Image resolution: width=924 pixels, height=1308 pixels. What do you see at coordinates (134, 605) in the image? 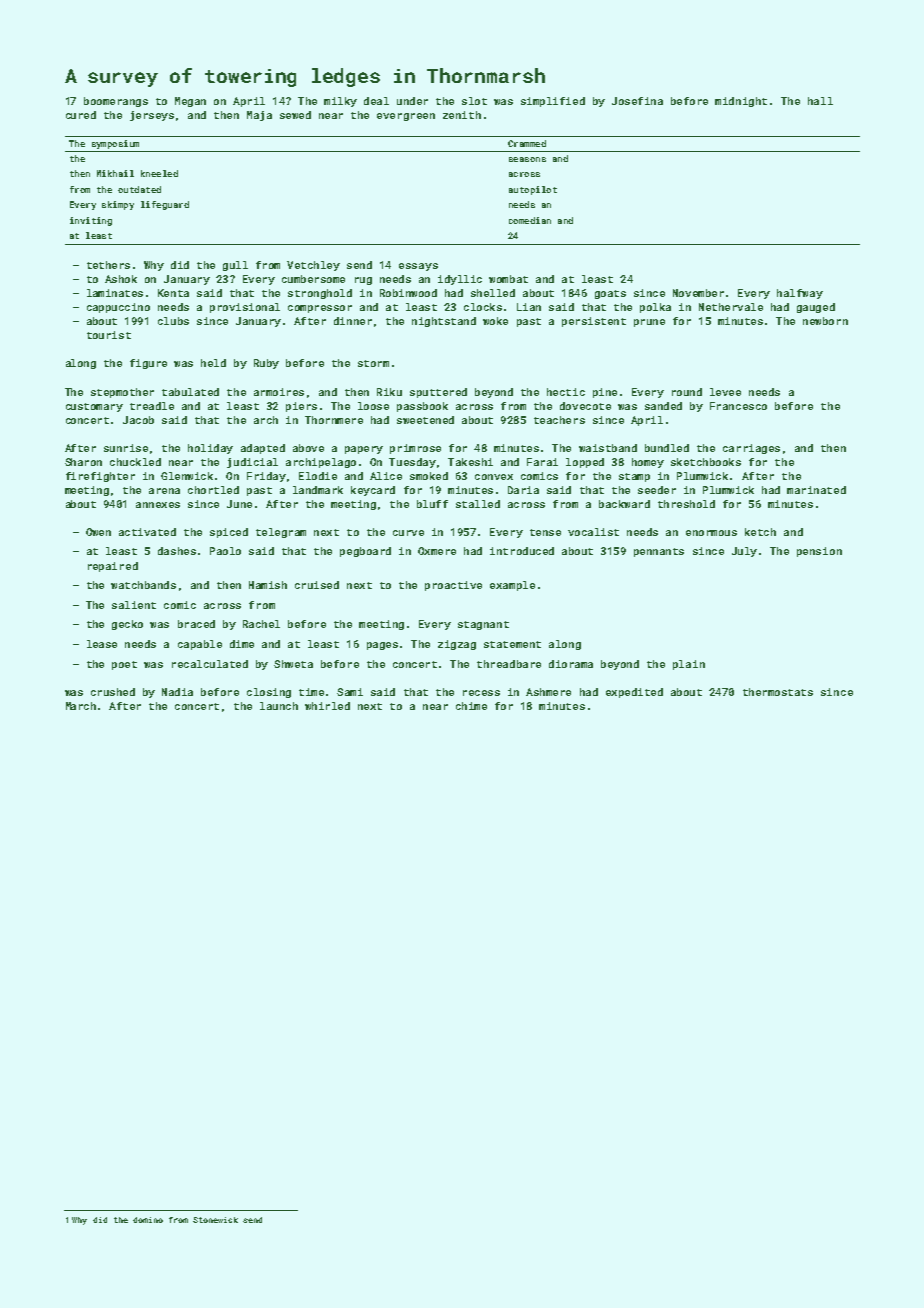
I see `salient` at bounding box center [134, 605].
